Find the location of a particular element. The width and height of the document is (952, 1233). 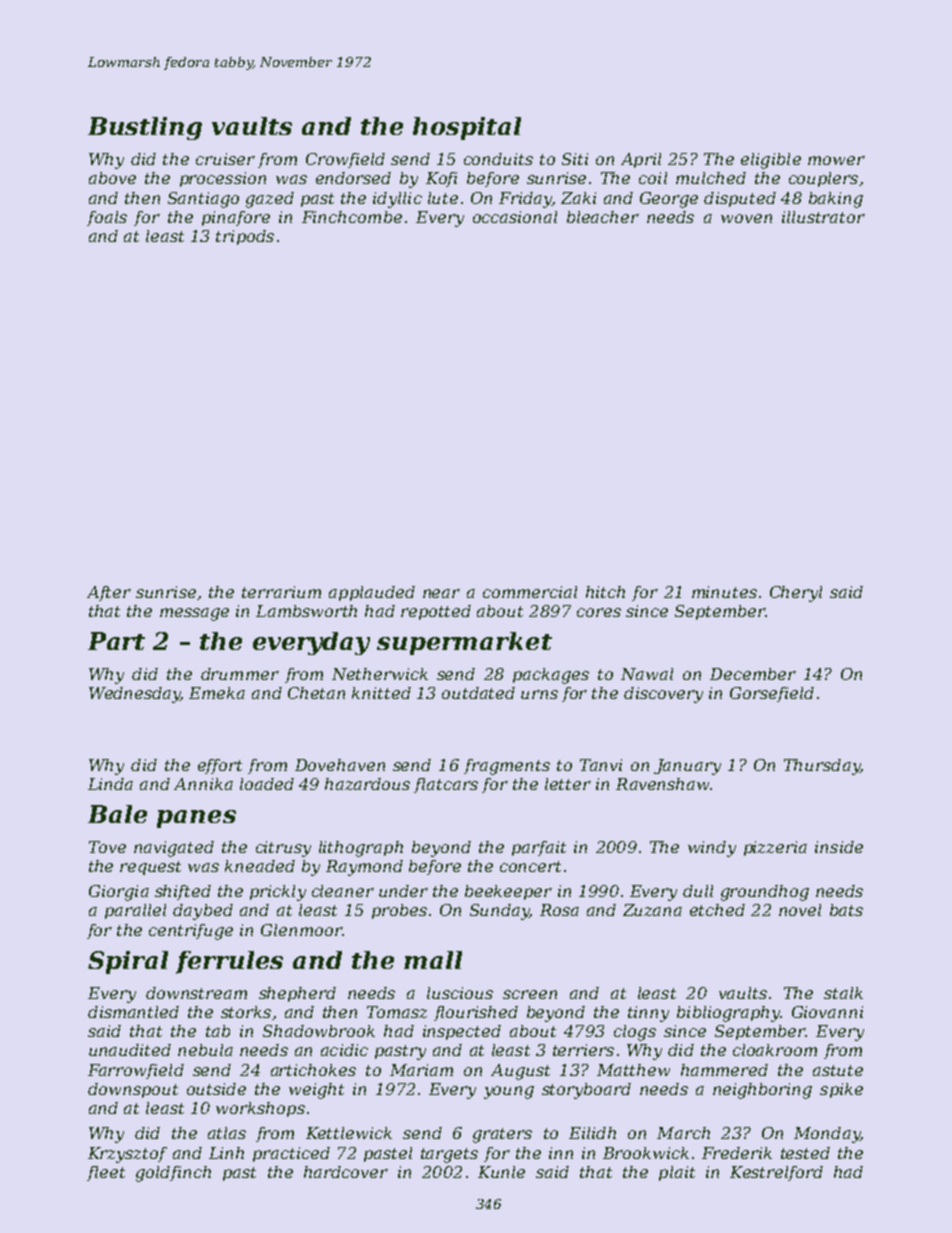

hazardous is located at coordinates (367, 784).
